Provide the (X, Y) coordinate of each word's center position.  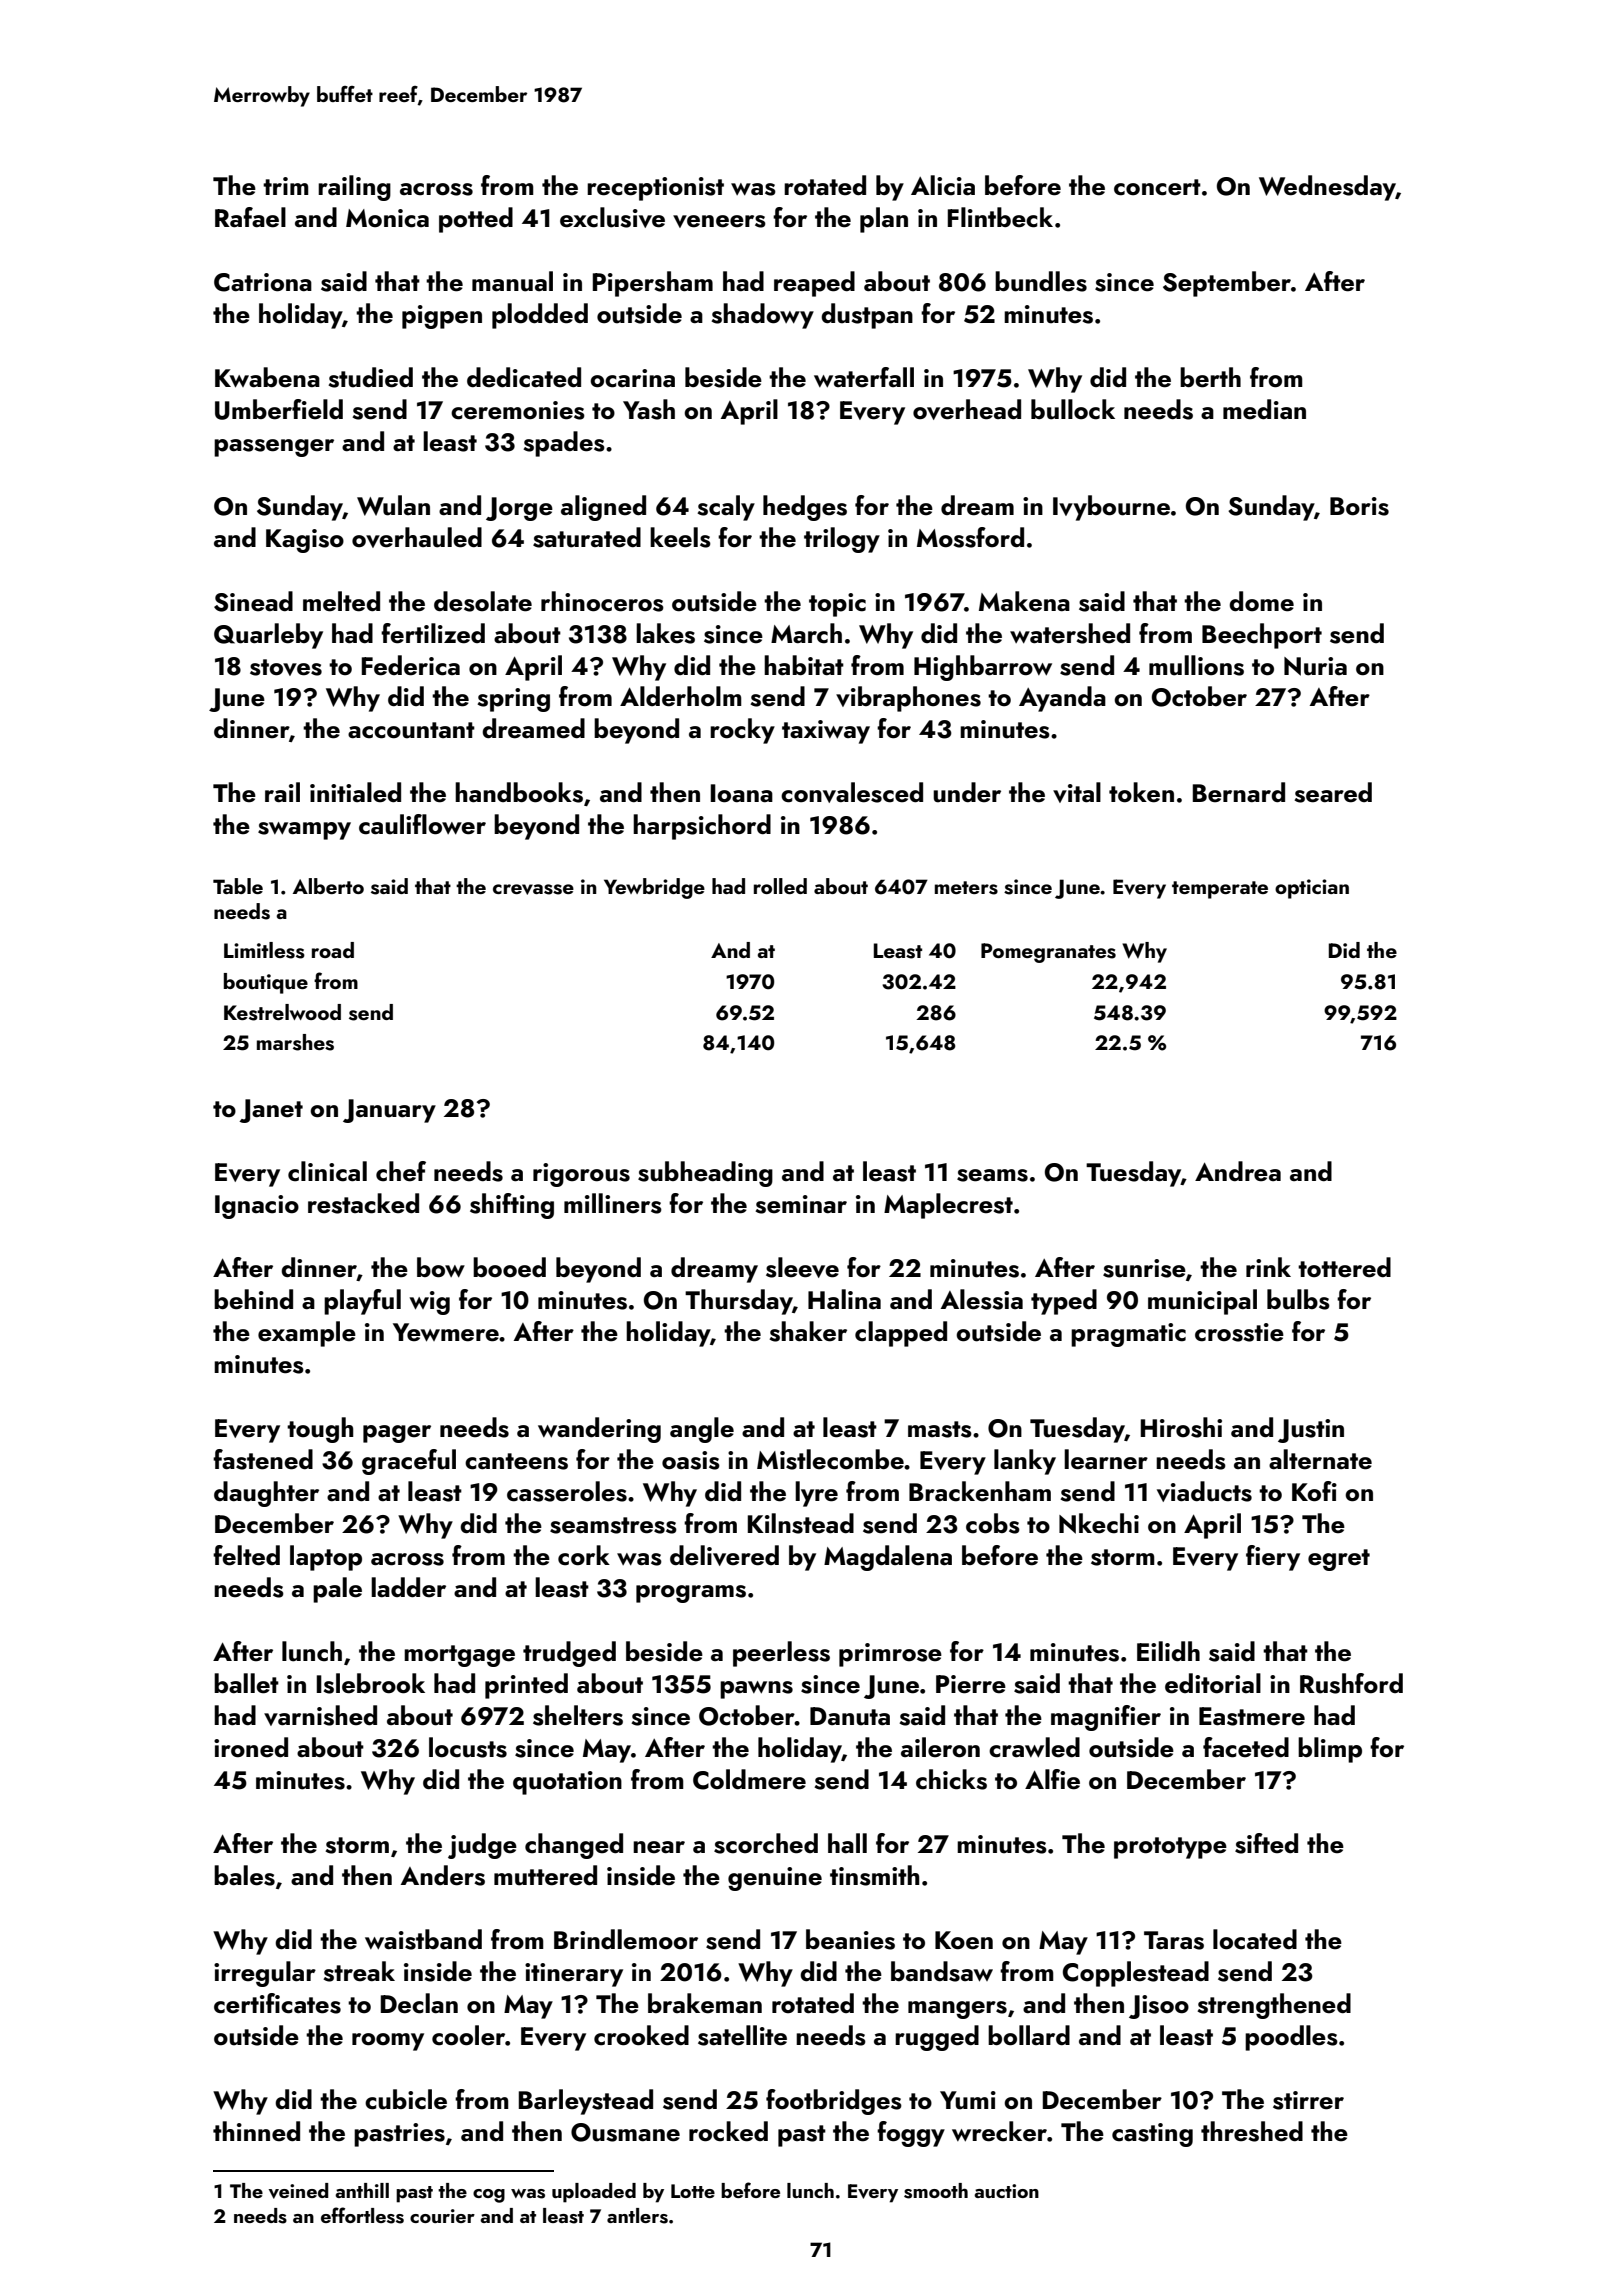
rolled (780, 886)
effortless (362, 2215)
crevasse (533, 889)
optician (1312, 889)
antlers (637, 2216)
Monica (387, 218)
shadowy (762, 316)
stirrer (1308, 2100)
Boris (1359, 506)
